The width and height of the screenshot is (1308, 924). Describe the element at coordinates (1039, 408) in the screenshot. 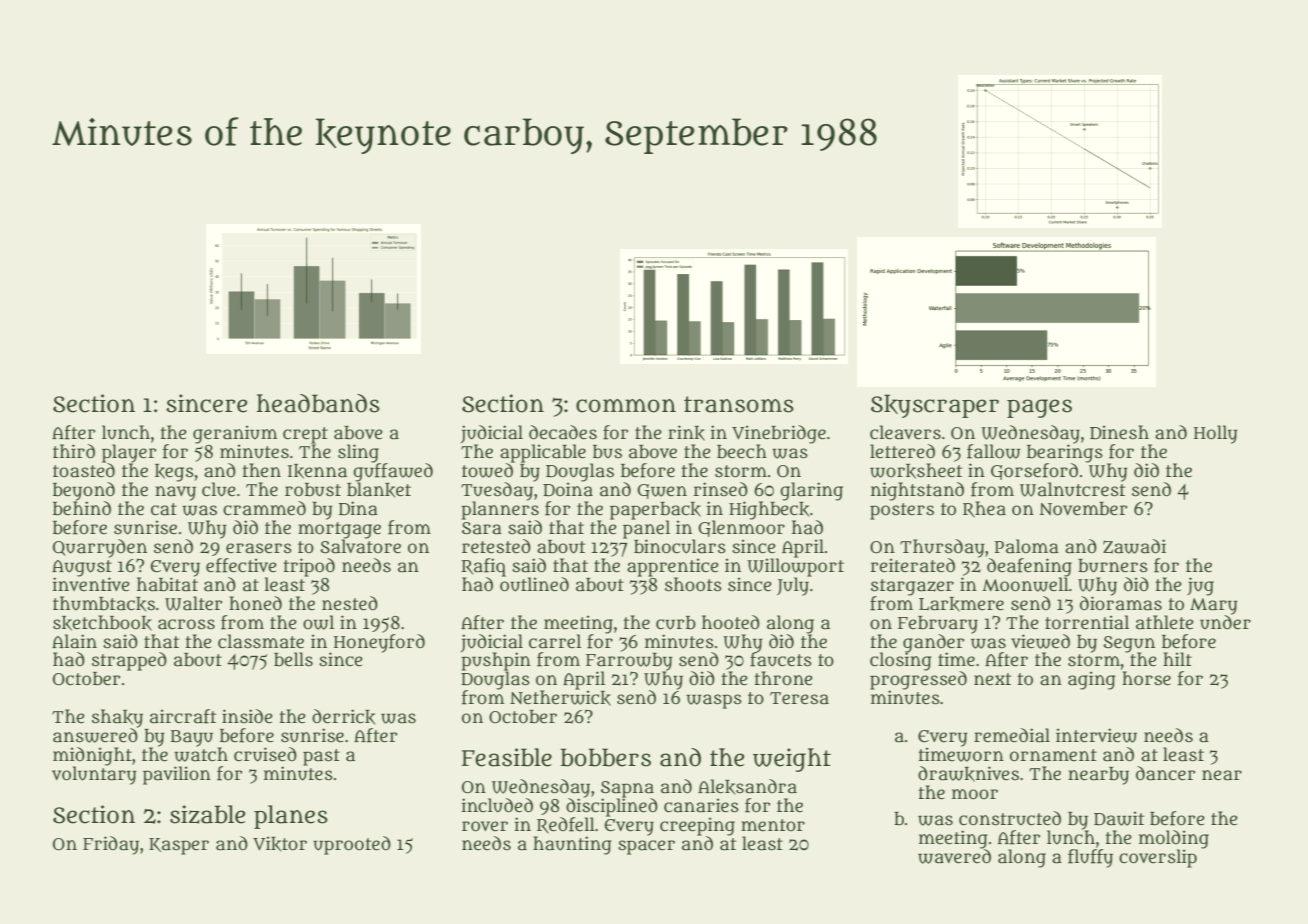

I see `pages` at that location.
